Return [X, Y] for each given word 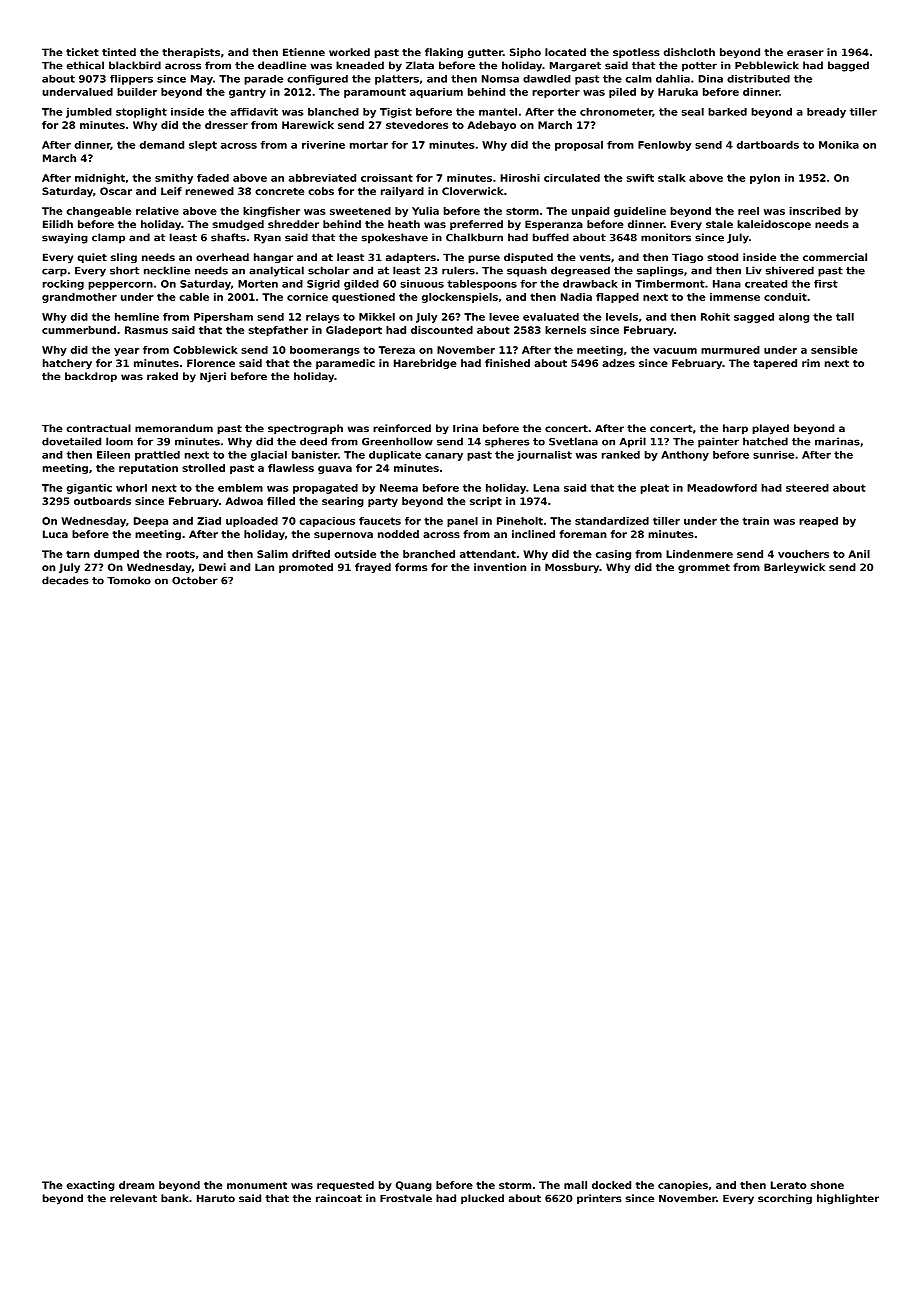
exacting [91, 1186]
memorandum [174, 428]
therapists [191, 53]
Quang [414, 1186]
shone [827, 1185]
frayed [373, 568]
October [195, 580]
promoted [306, 568]
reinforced [402, 428]
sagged [754, 318]
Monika [839, 145]
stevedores [417, 125]
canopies [683, 1186]
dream [136, 1185]
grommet [704, 568]
